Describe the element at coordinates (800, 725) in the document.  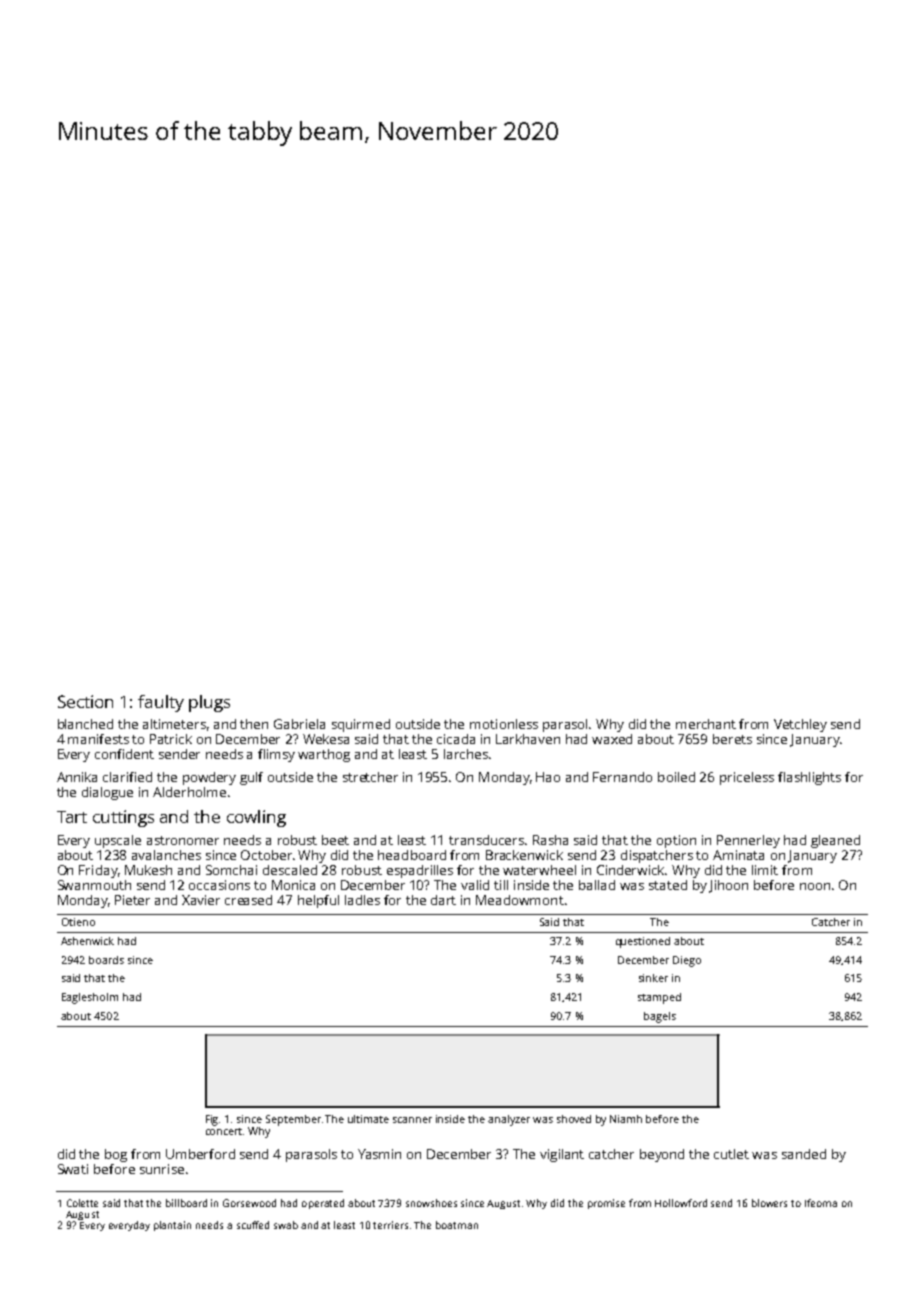
I see `Vetchley` at that location.
